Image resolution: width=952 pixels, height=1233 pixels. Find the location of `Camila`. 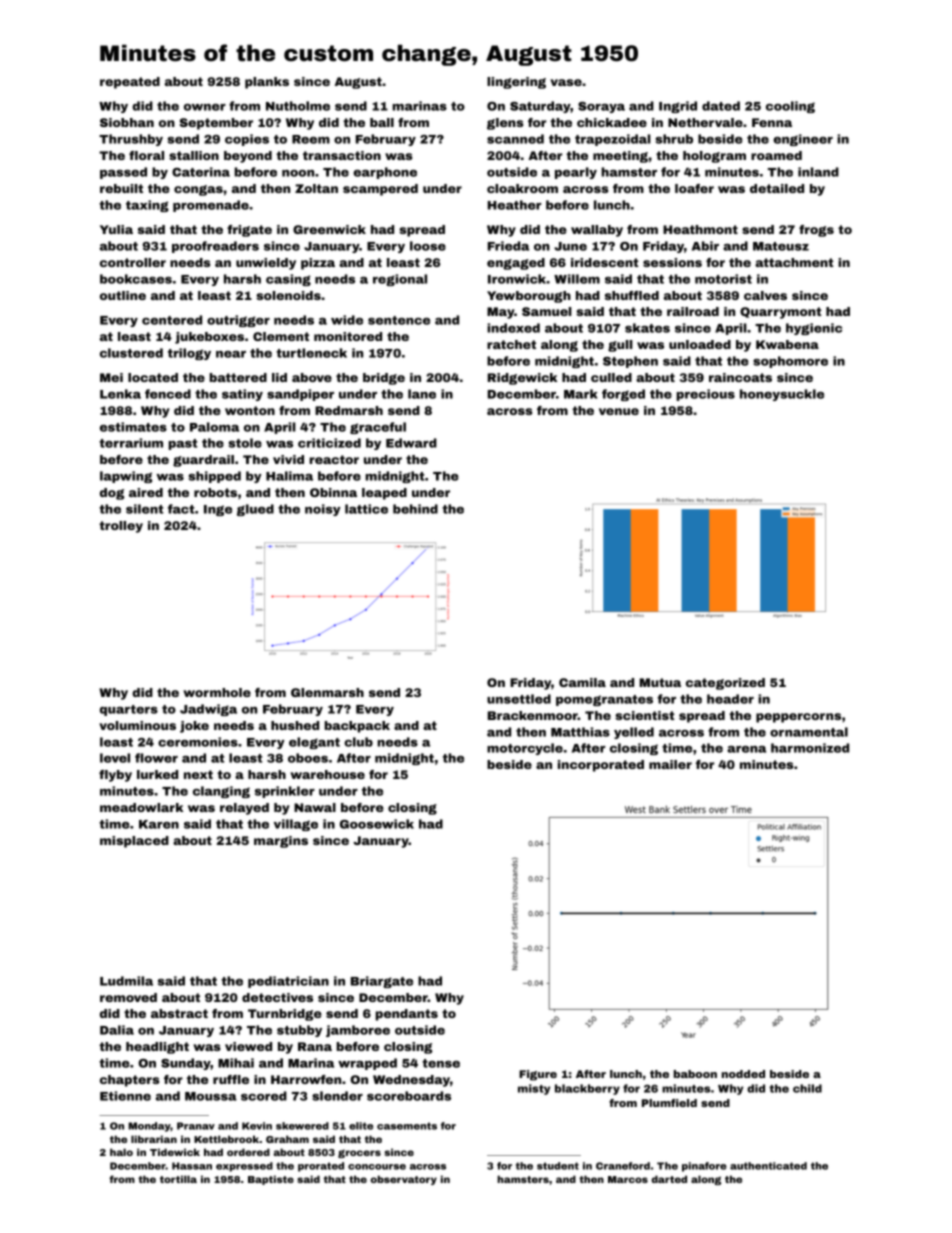

Camila is located at coordinates (582, 682).
